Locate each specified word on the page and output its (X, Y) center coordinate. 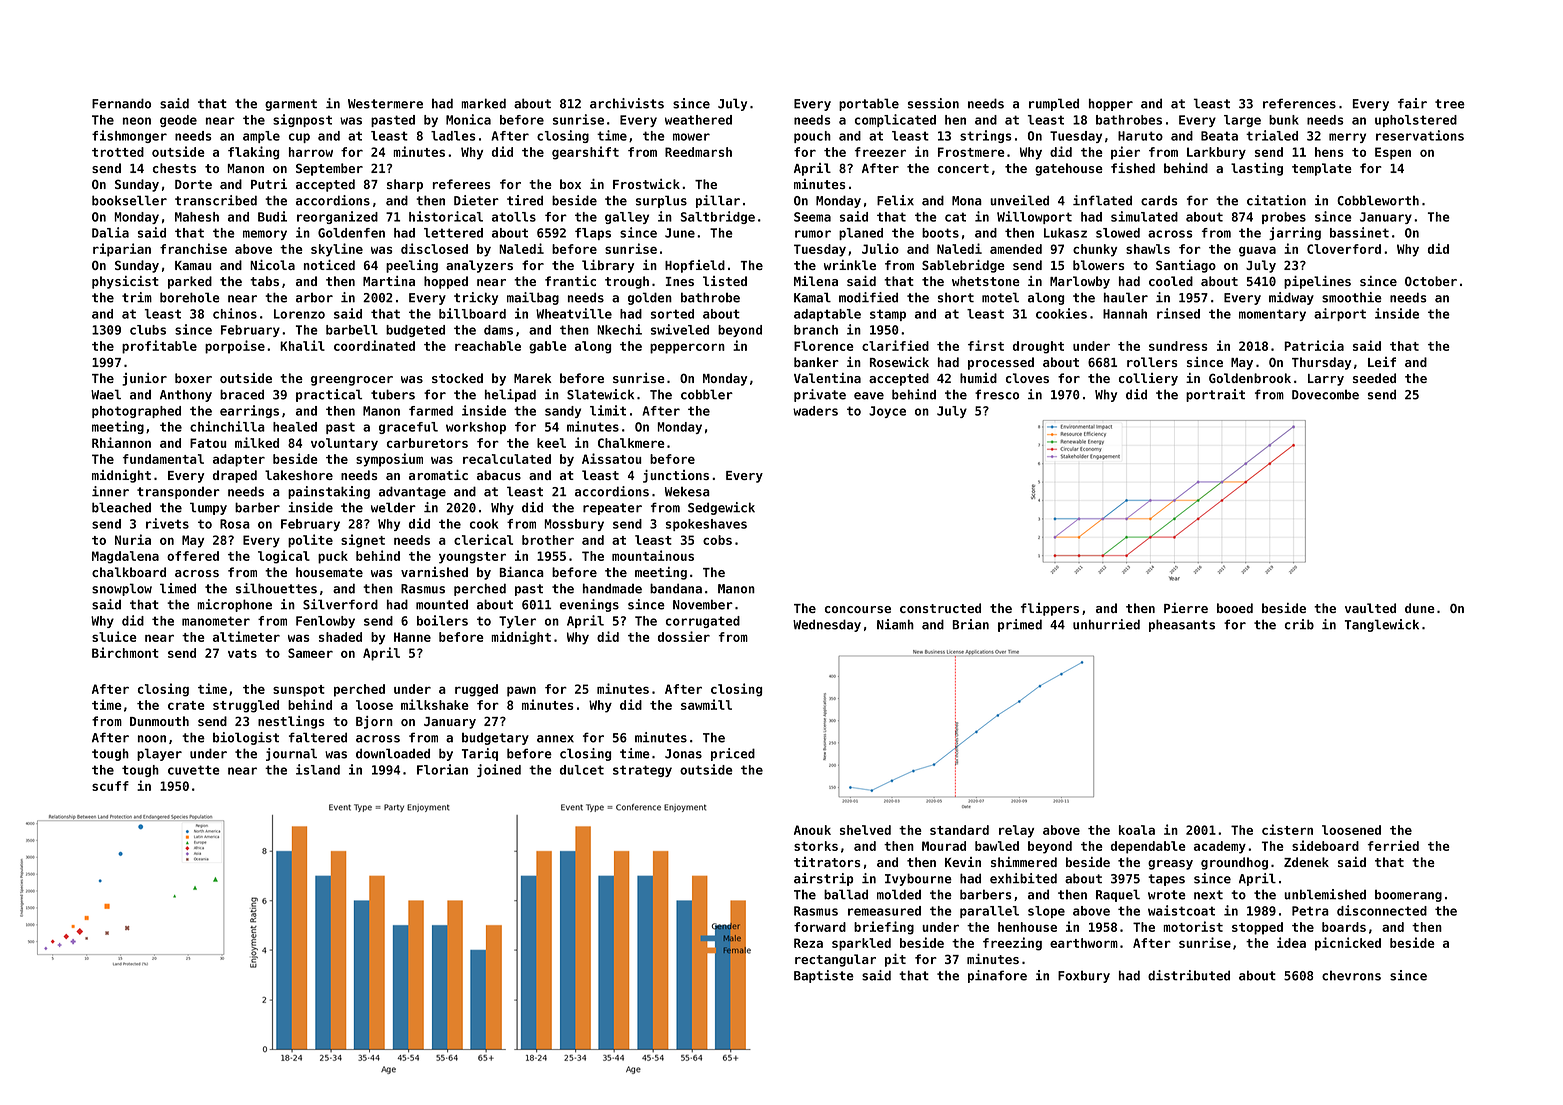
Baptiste (824, 976)
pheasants (1182, 625)
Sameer (310, 653)
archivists (627, 103)
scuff (110, 786)
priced (733, 754)
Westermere (385, 104)
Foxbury (1084, 976)
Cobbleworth (1378, 200)
